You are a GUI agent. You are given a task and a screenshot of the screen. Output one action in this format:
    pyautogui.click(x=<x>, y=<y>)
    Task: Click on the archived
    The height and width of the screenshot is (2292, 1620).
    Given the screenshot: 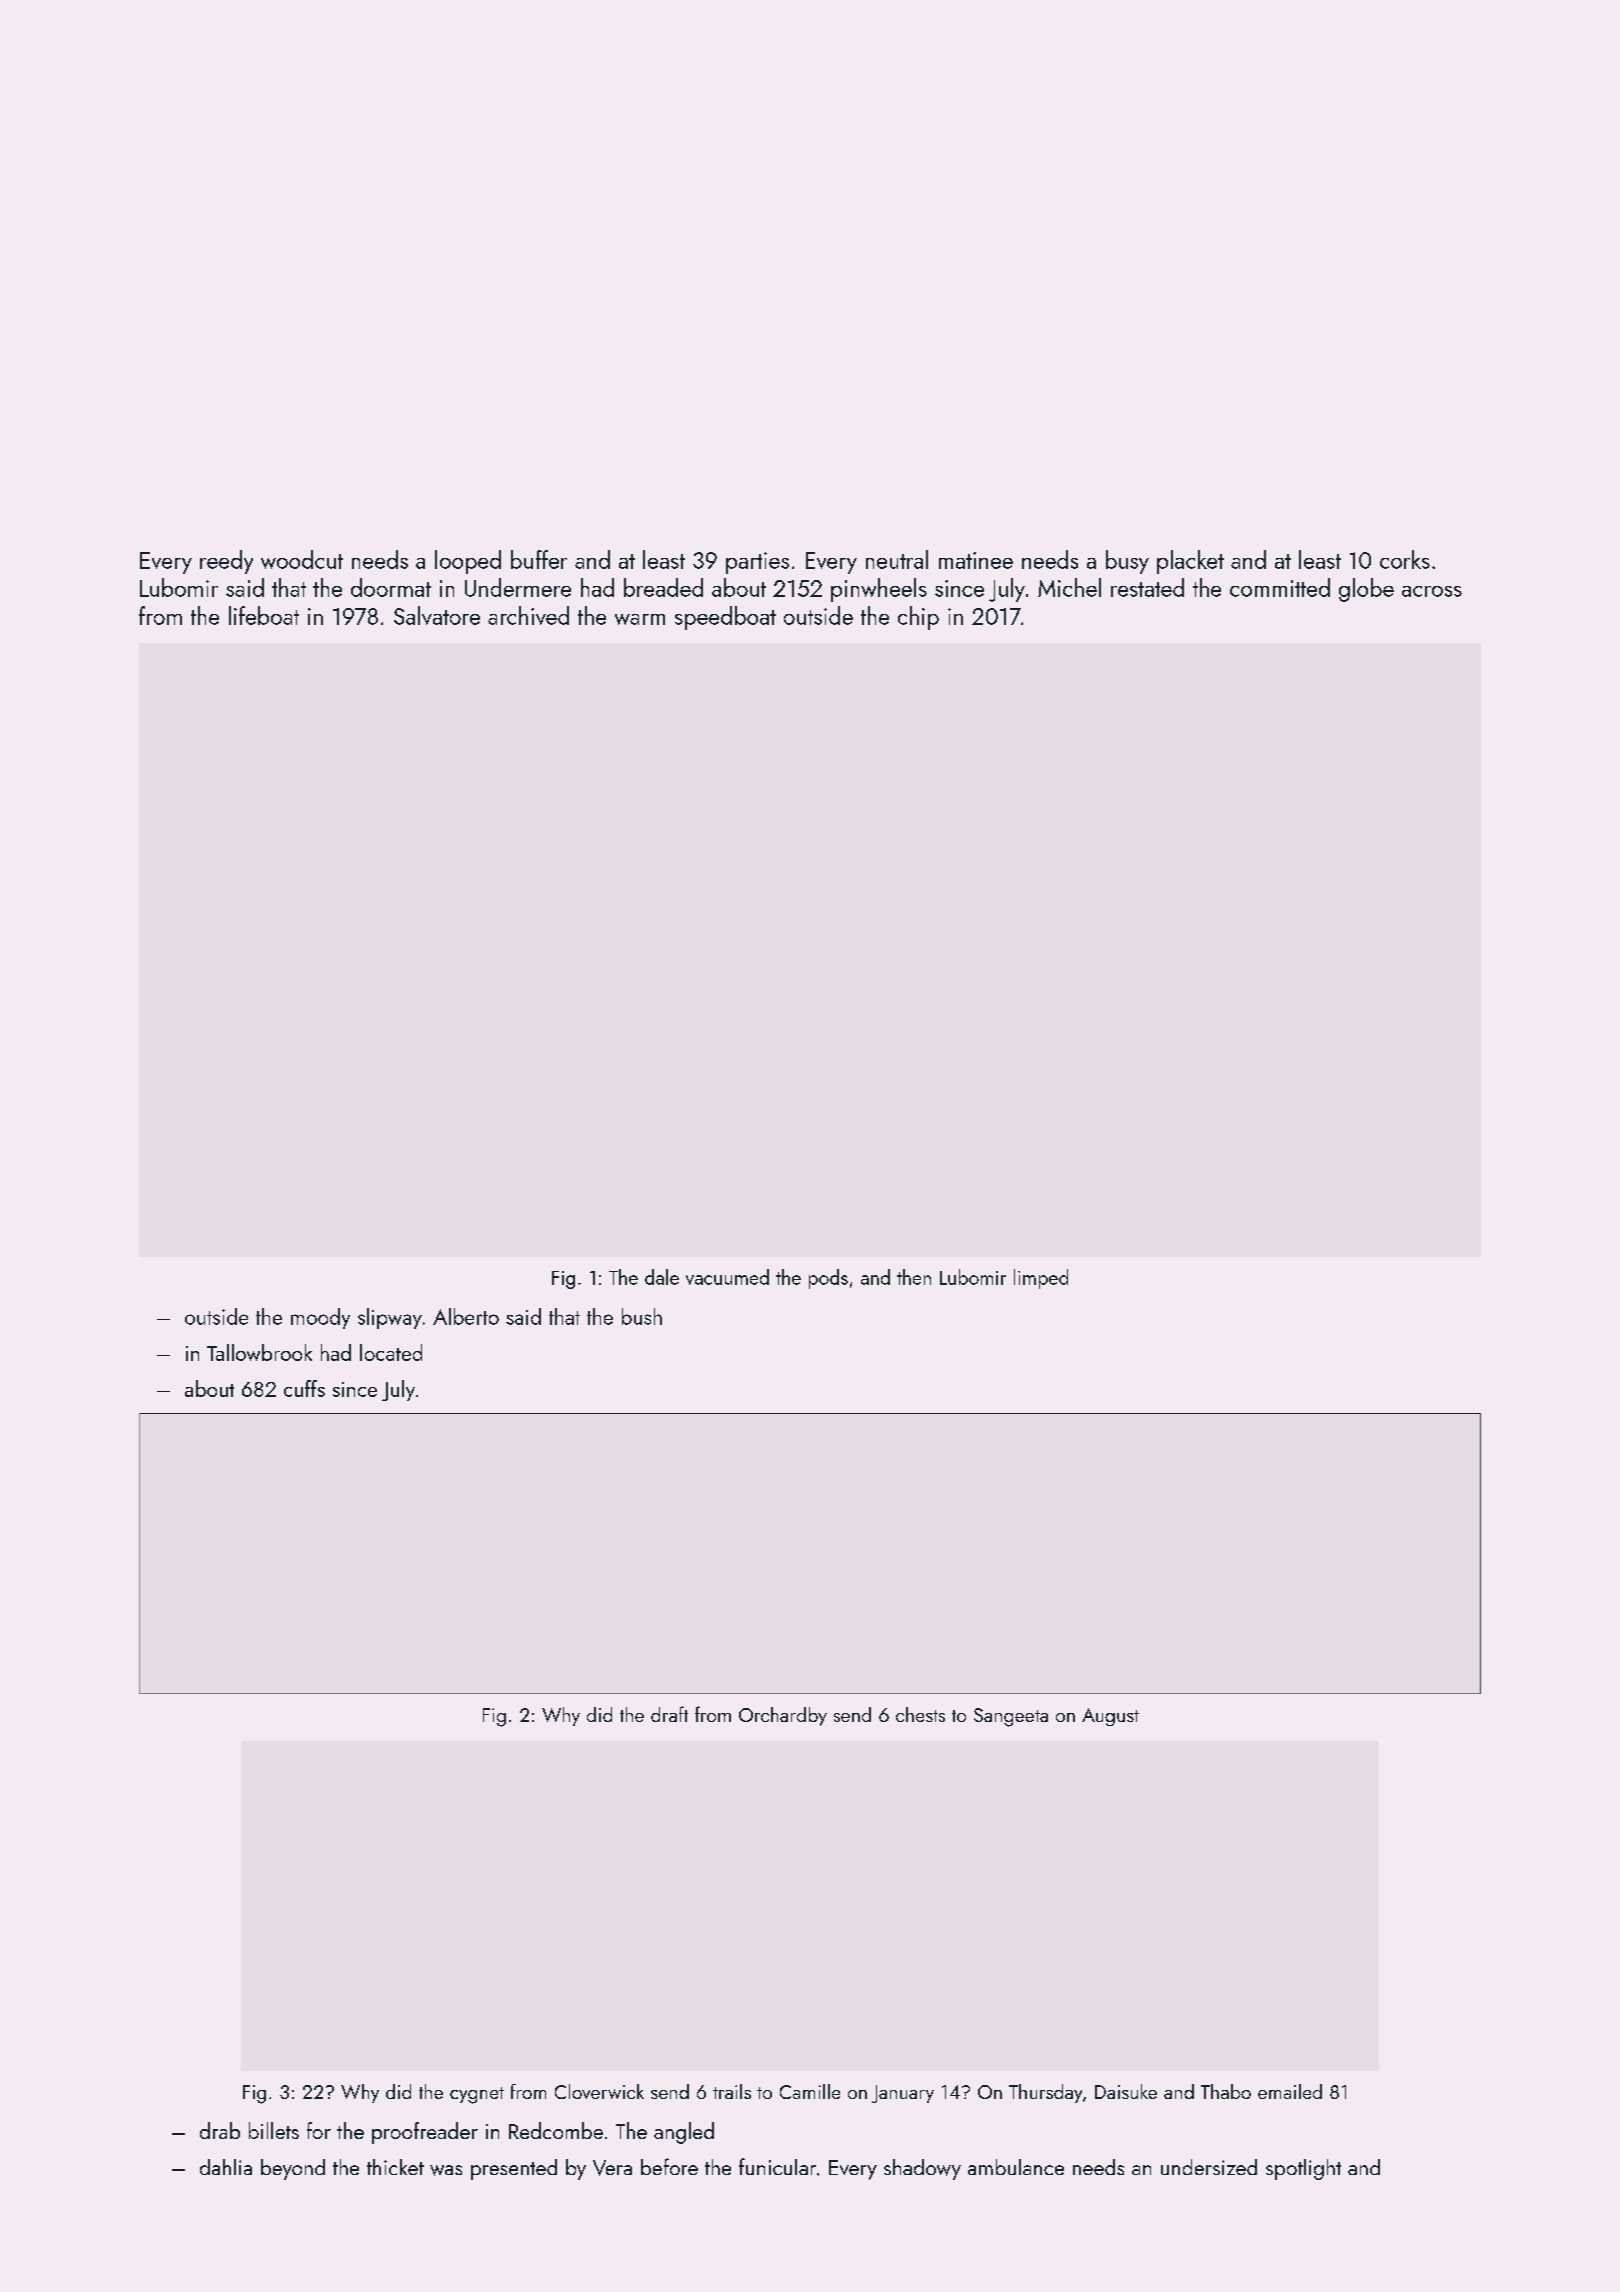 What is the action you would take?
    pyautogui.click(x=528, y=615)
